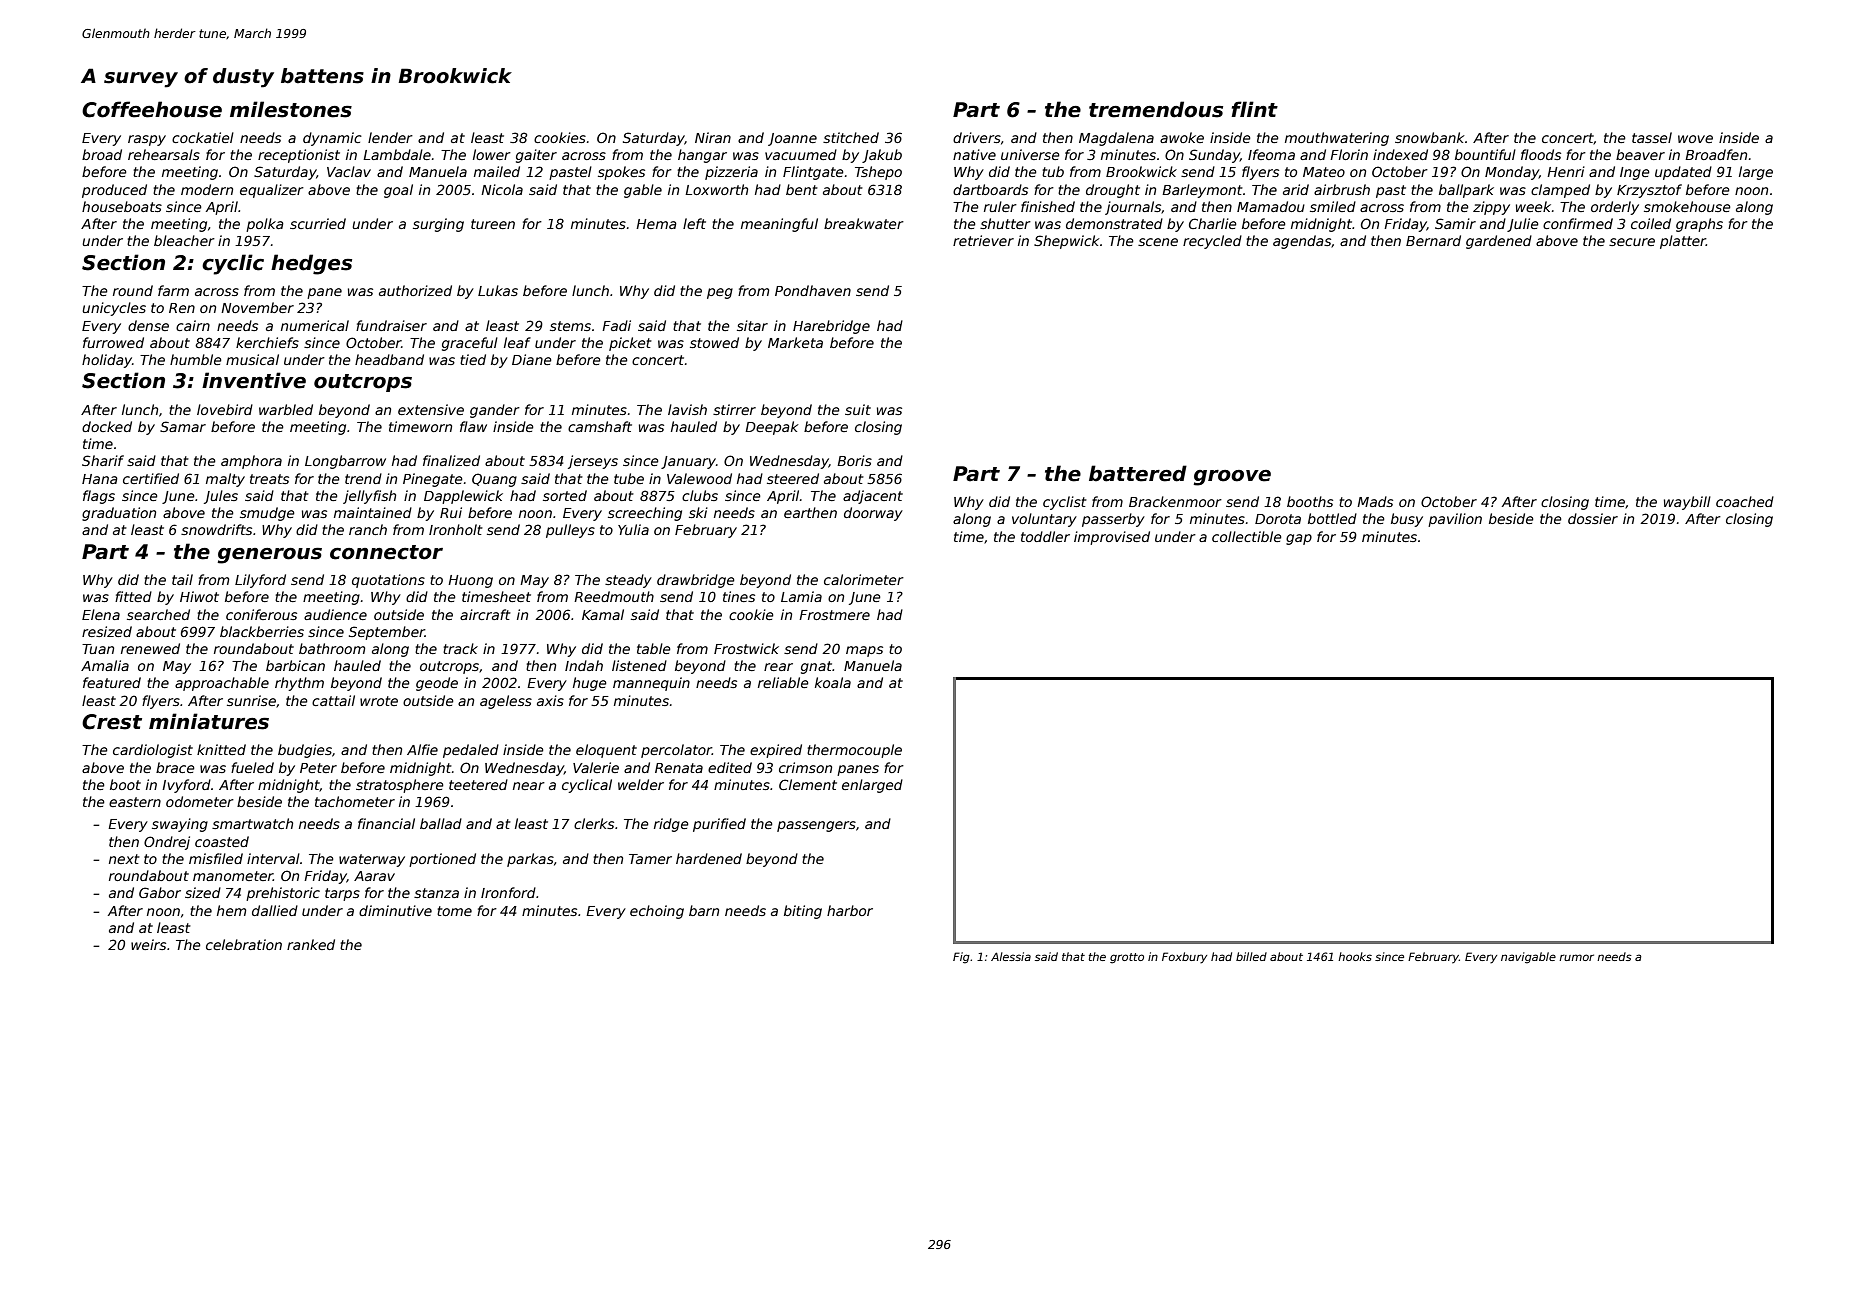 The height and width of the page is (1312, 1856). Describe the element at coordinates (508, 892) in the page. I see `Ironford` at that location.
